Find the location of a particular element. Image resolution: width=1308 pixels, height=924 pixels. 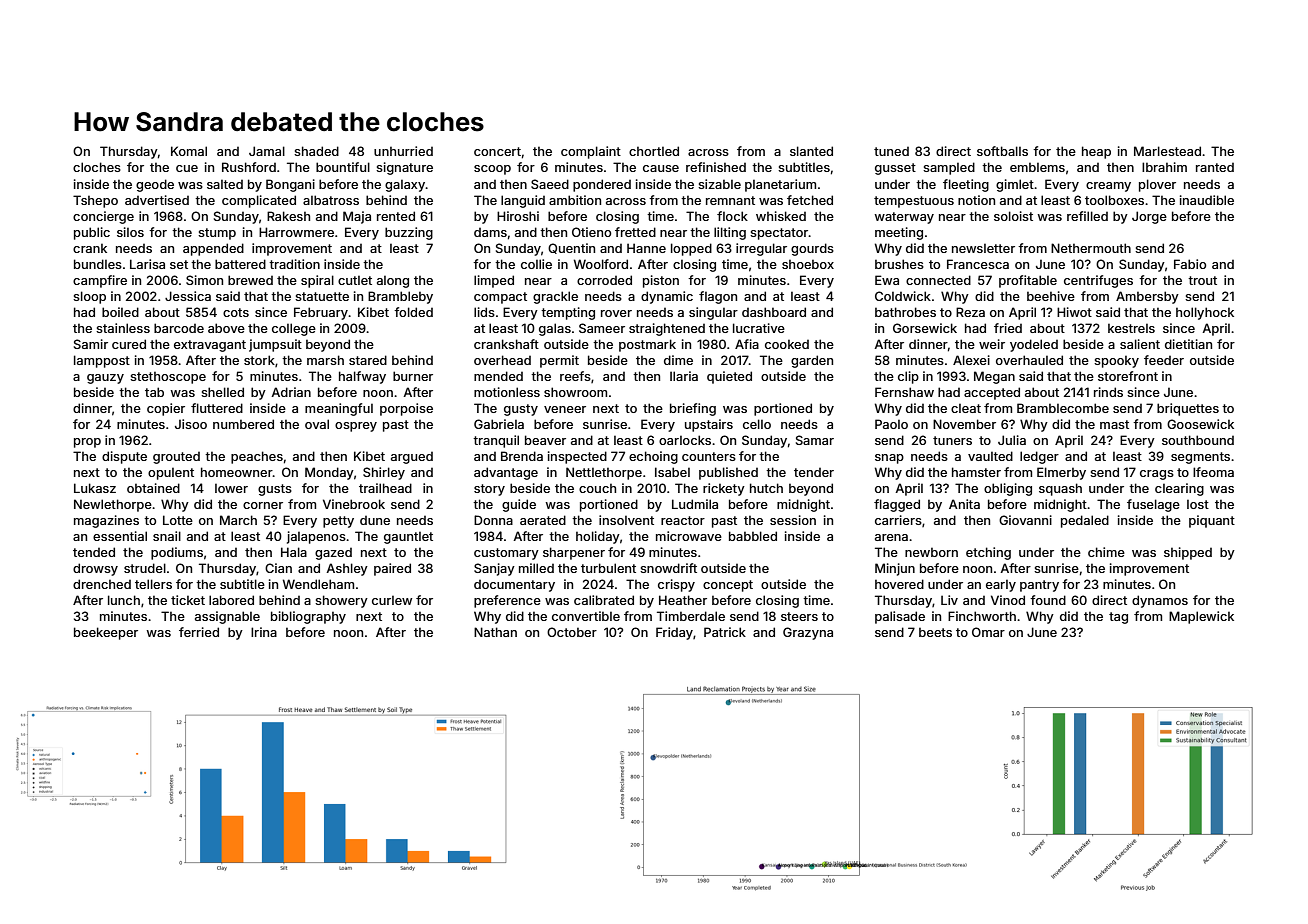

Megan is located at coordinates (994, 377).
